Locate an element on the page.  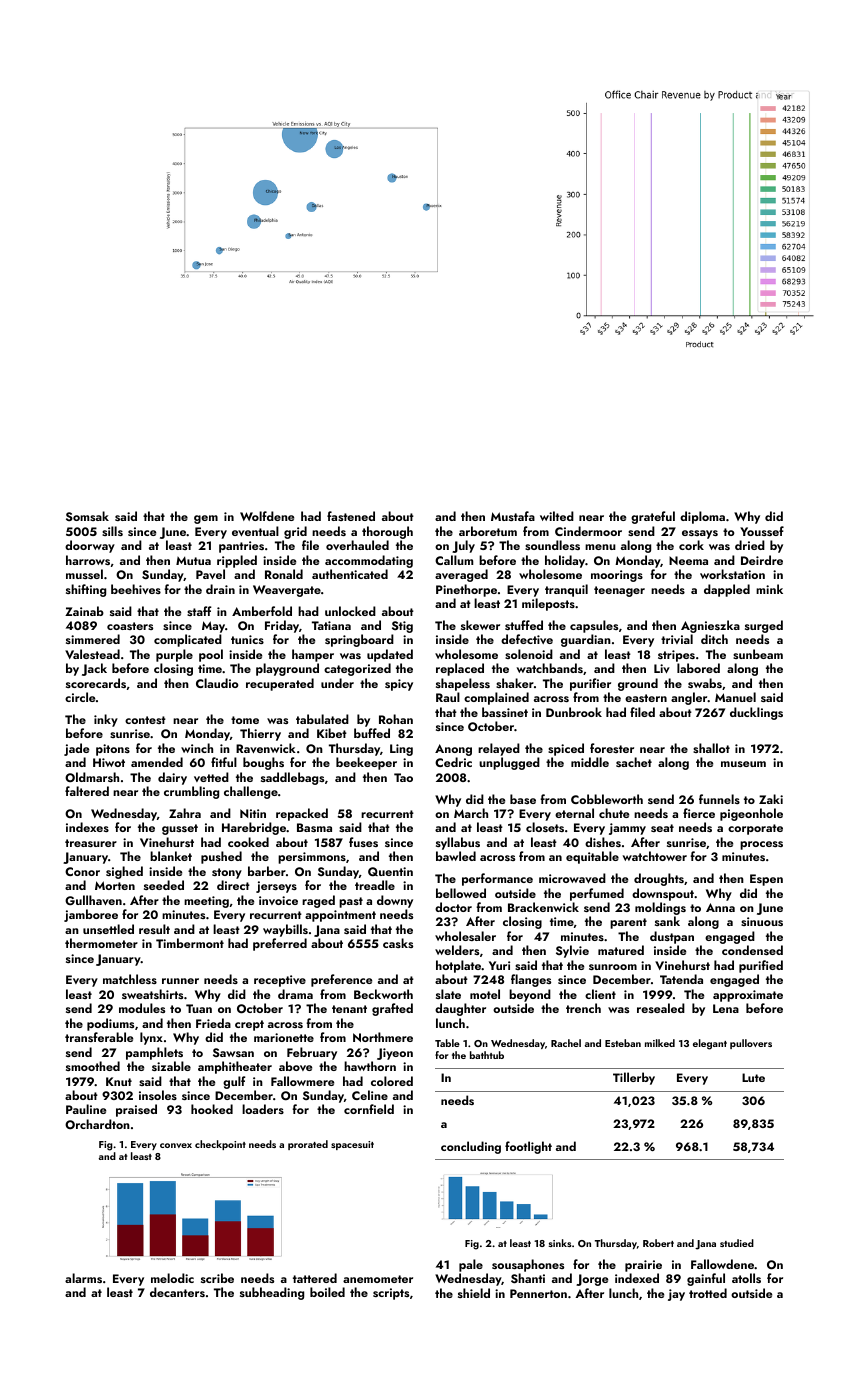
teenager is located at coordinates (619, 591).
